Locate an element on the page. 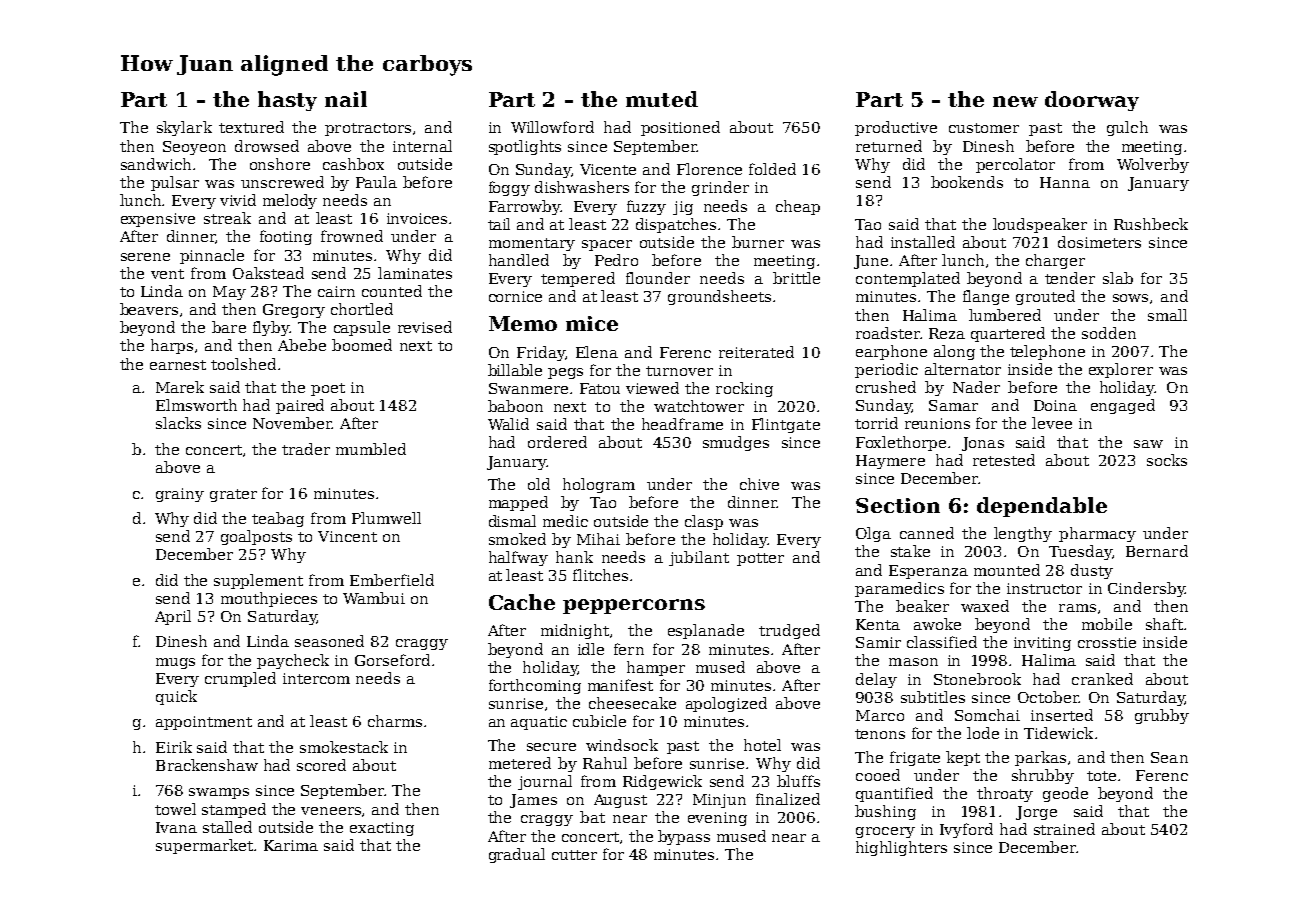 The image size is (1308, 924). gradual is located at coordinates (517, 855).
